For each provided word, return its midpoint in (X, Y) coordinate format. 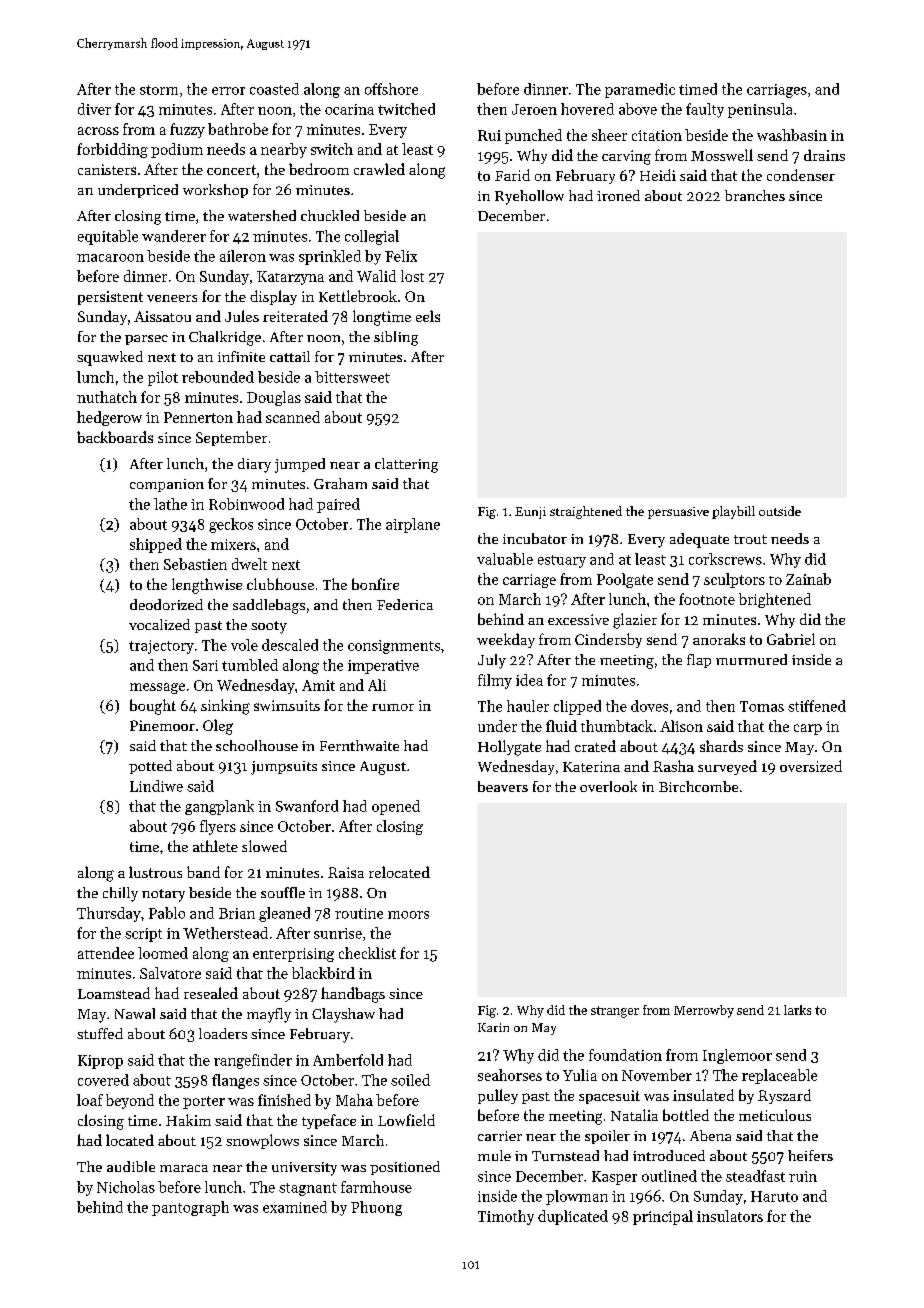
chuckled (330, 215)
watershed (262, 215)
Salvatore (170, 973)
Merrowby (704, 1011)
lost (412, 276)
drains (824, 155)
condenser (801, 175)
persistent (110, 298)
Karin (493, 1027)
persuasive (678, 513)
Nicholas (126, 1187)
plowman (577, 1197)
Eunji (530, 513)
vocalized (159, 624)
